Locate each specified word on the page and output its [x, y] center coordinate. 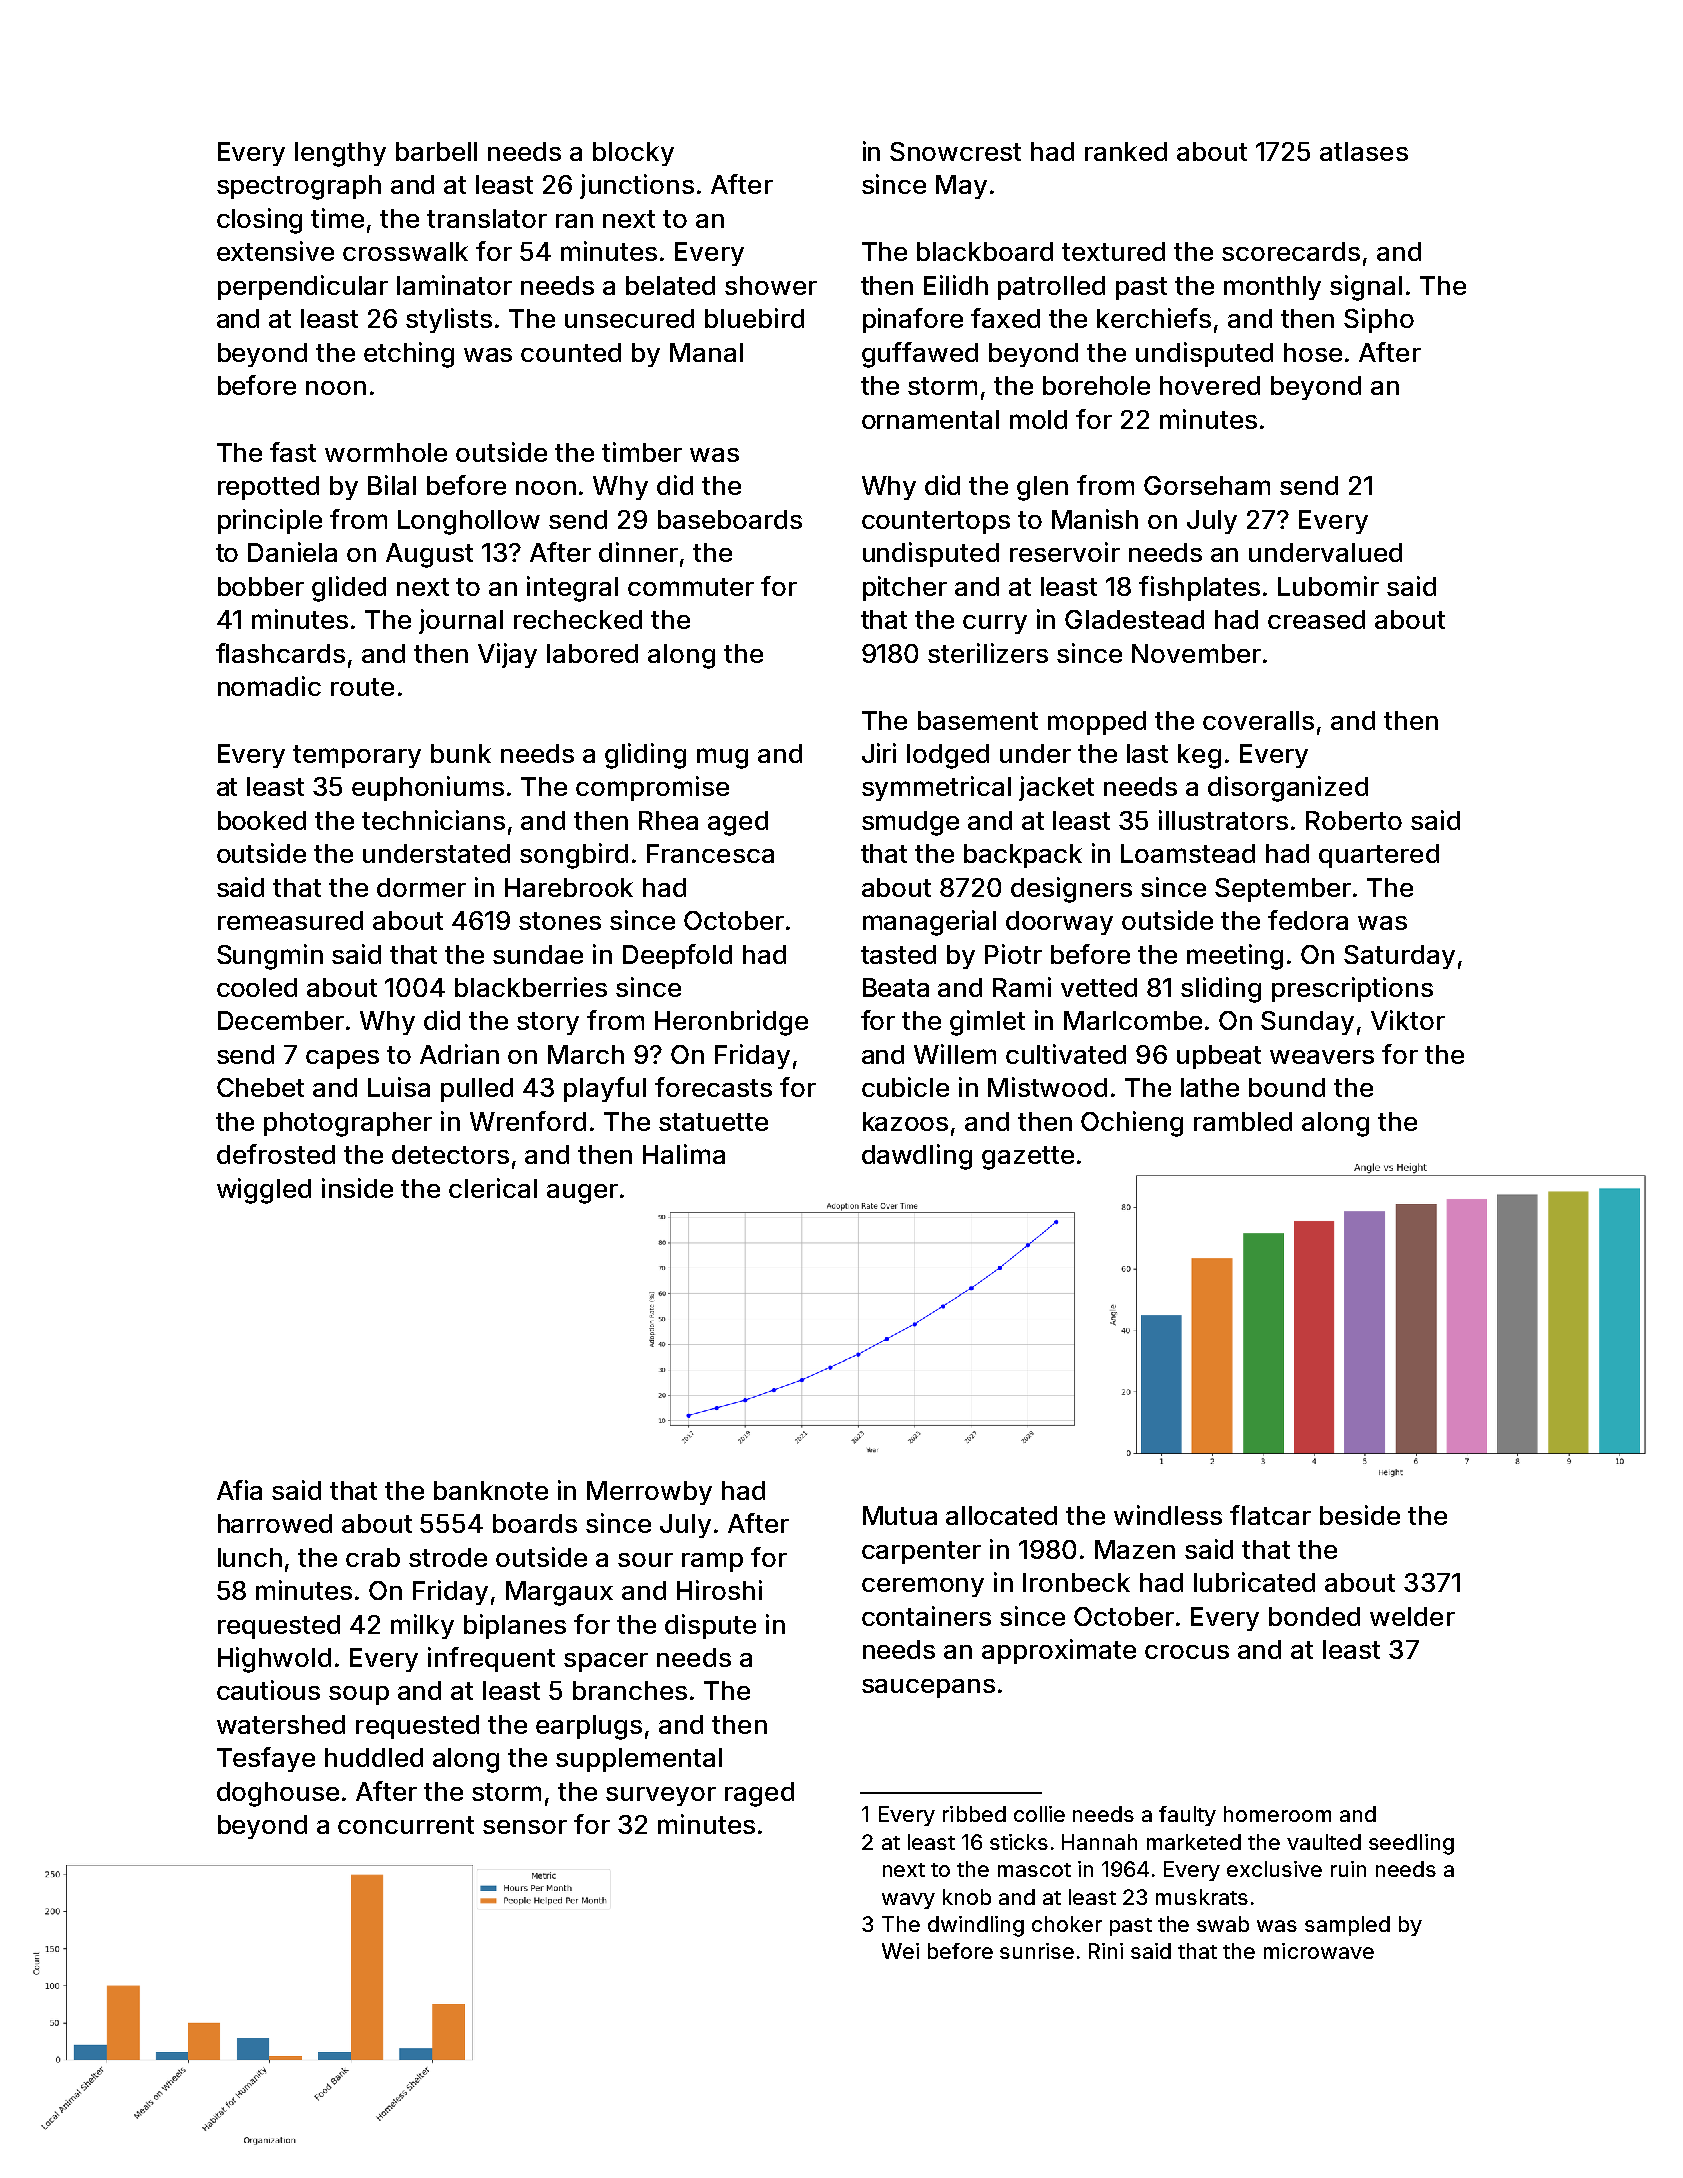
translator [487, 218]
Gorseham [1207, 485]
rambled [1243, 1121]
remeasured [290, 920]
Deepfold [677, 956]
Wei [900, 1951]
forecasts [713, 1087]
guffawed [920, 355]
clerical [493, 1188]
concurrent [406, 1825]
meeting [1235, 957]
